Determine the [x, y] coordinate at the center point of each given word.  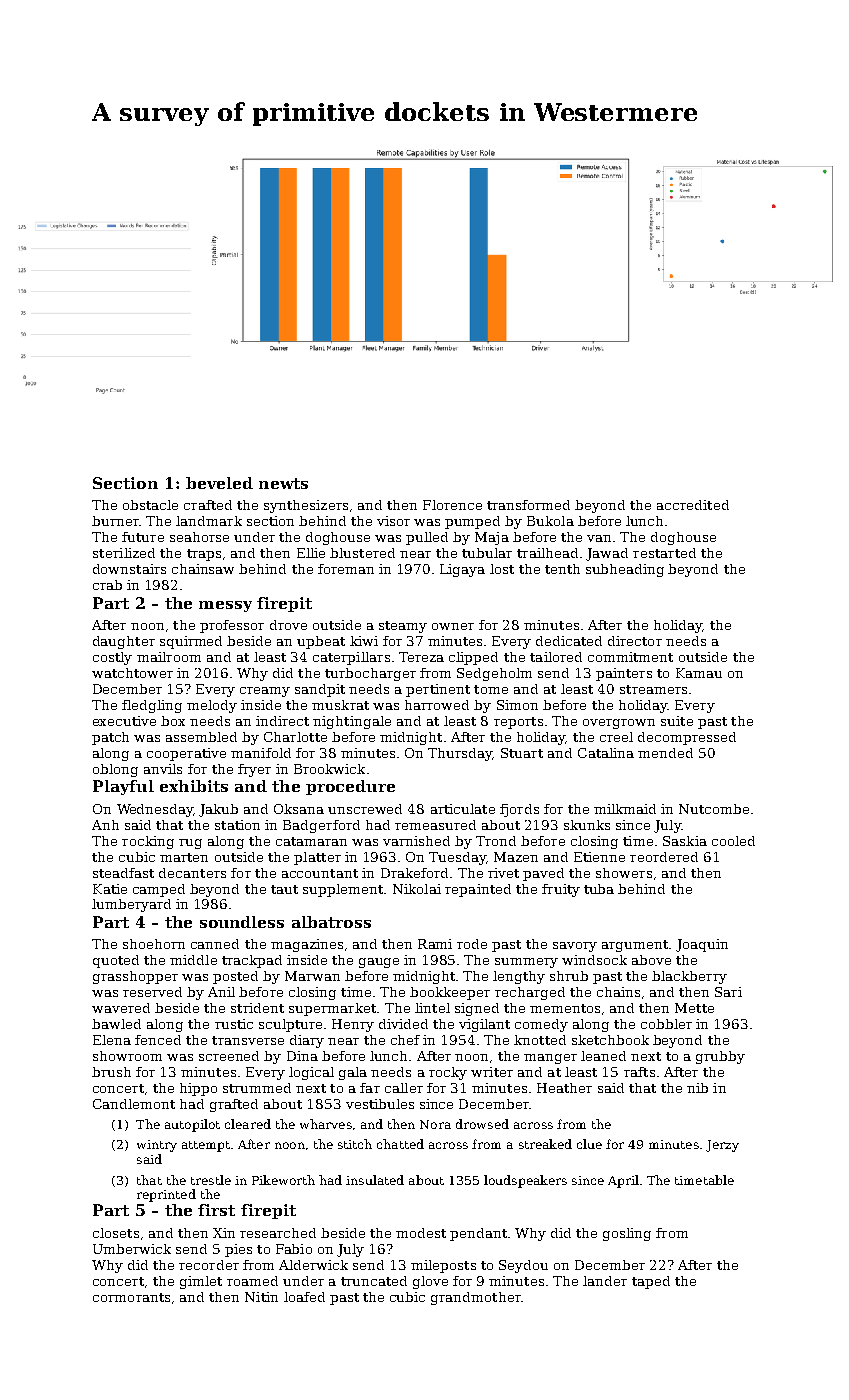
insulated [375, 1180]
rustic [234, 1024]
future [143, 537]
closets [116, 1233]
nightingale [352, 722]
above [651, 960]
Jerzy [722, 1146]
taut [284, 889]
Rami [435, 944]
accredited [693, 505]
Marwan [312, 976]
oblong [115, 770]
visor [393, 521]
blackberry [689, 977]
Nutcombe [714, 809]
